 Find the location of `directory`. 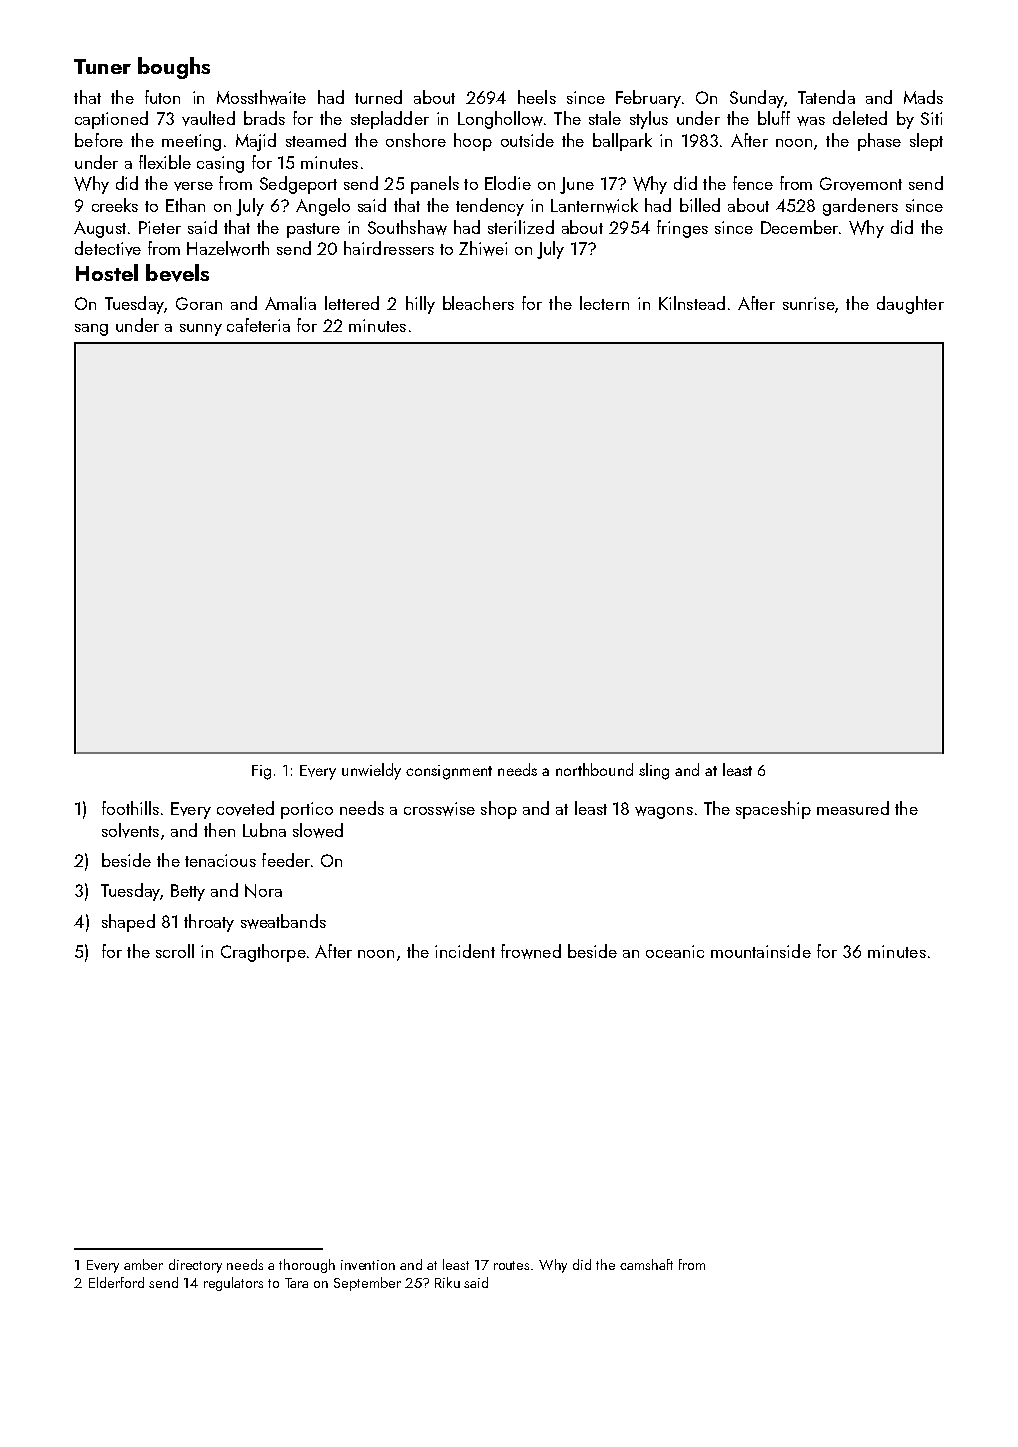

directory is located at coordinates (195, 1266).
